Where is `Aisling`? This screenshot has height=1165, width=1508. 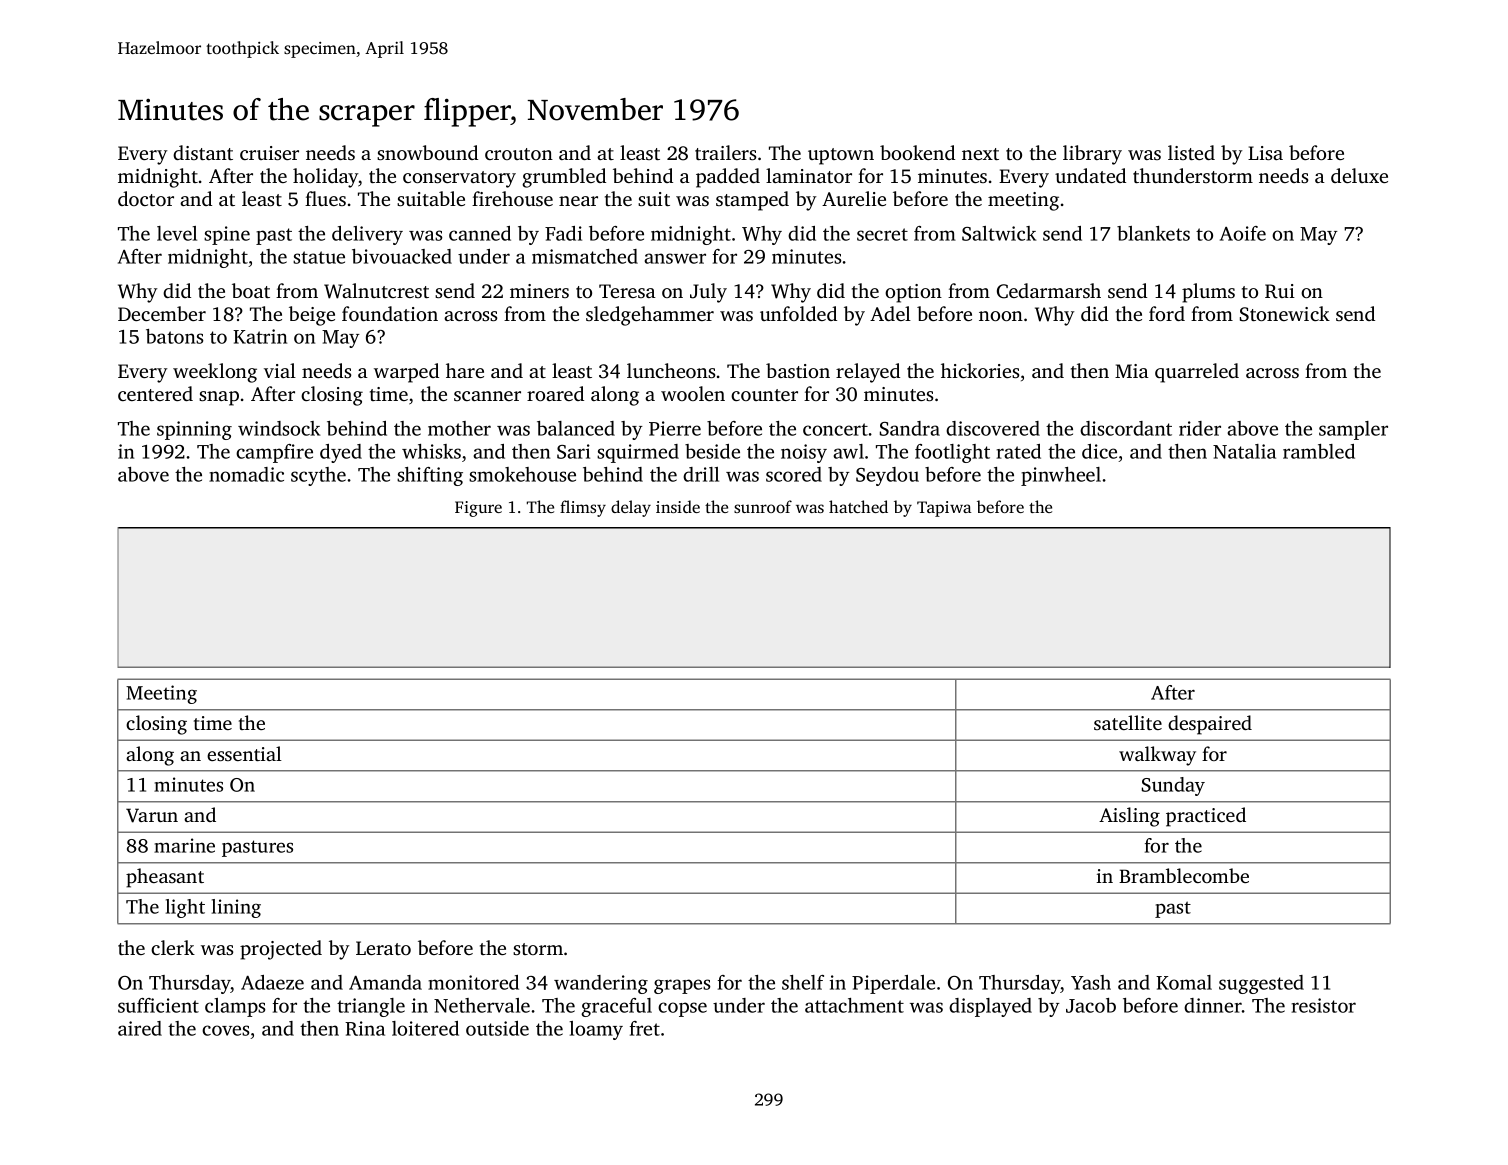 Aisling is located at coordinates (1129, 817).
